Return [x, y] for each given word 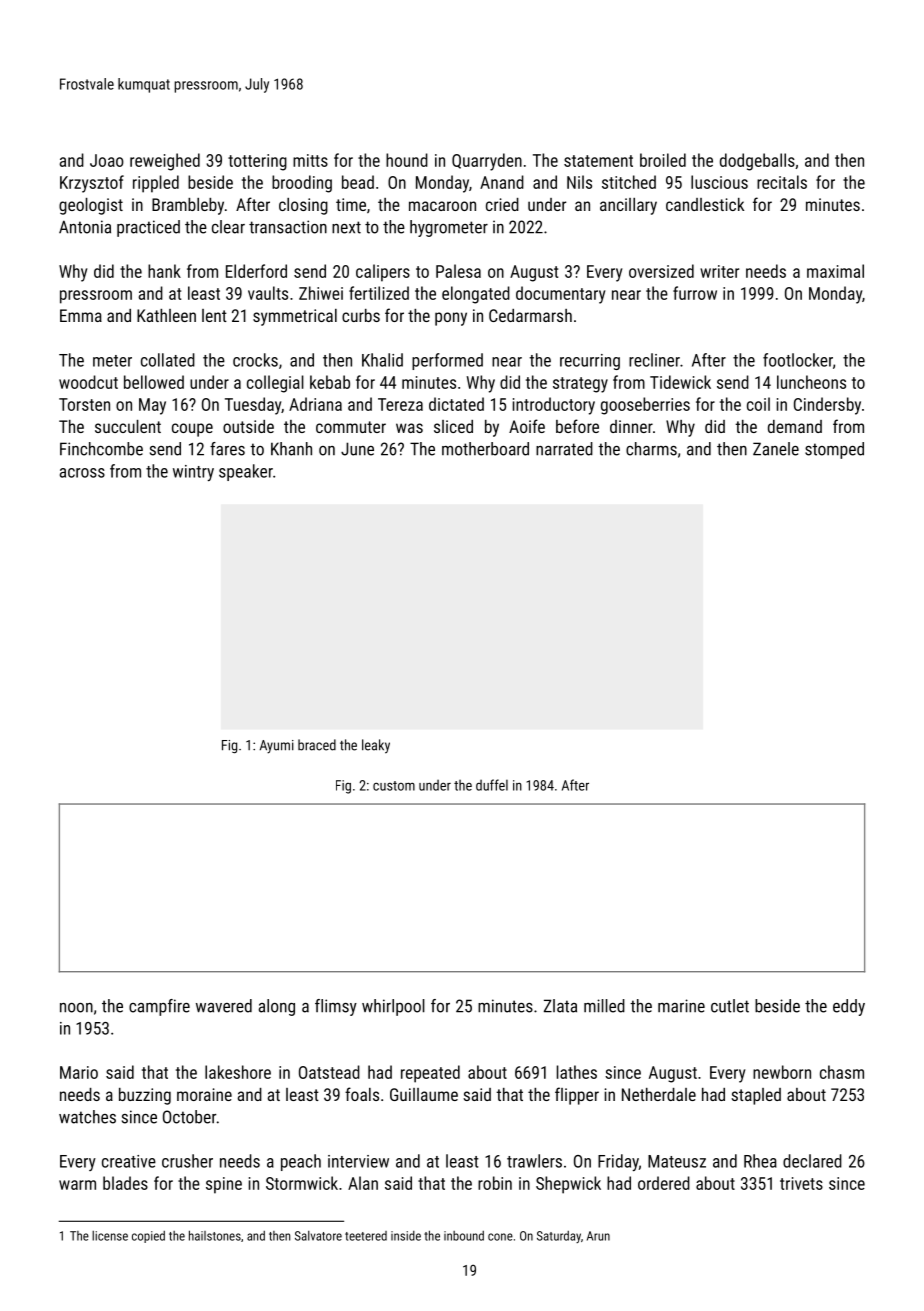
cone [500, 1237]
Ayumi [277, 747]
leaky [376, 746]
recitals [782, 182]
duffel [492, 785]
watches [87, 1117]
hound [407, 160]
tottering [257, 162]
